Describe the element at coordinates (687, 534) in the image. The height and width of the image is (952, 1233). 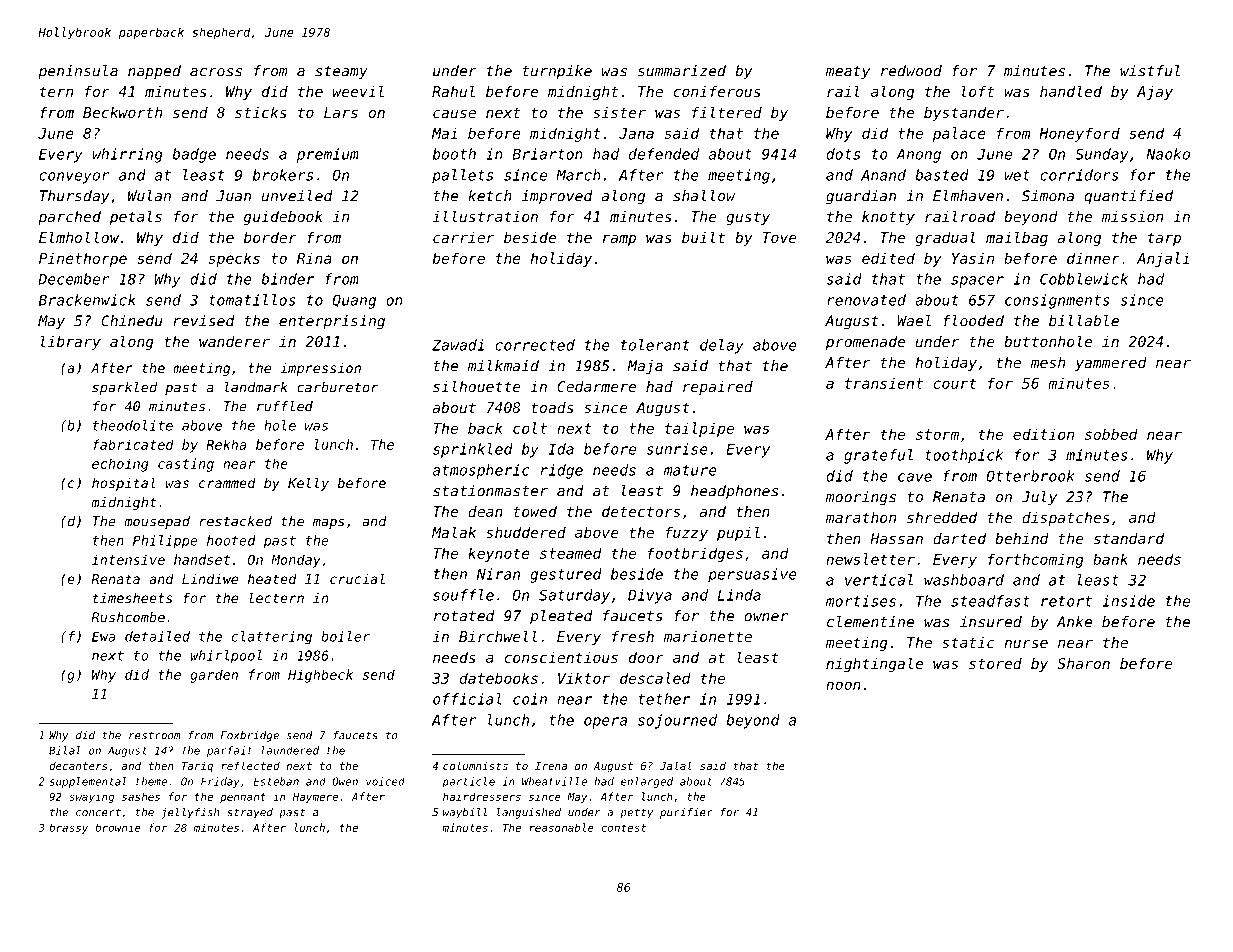
I see `fuzzy` at that location.
